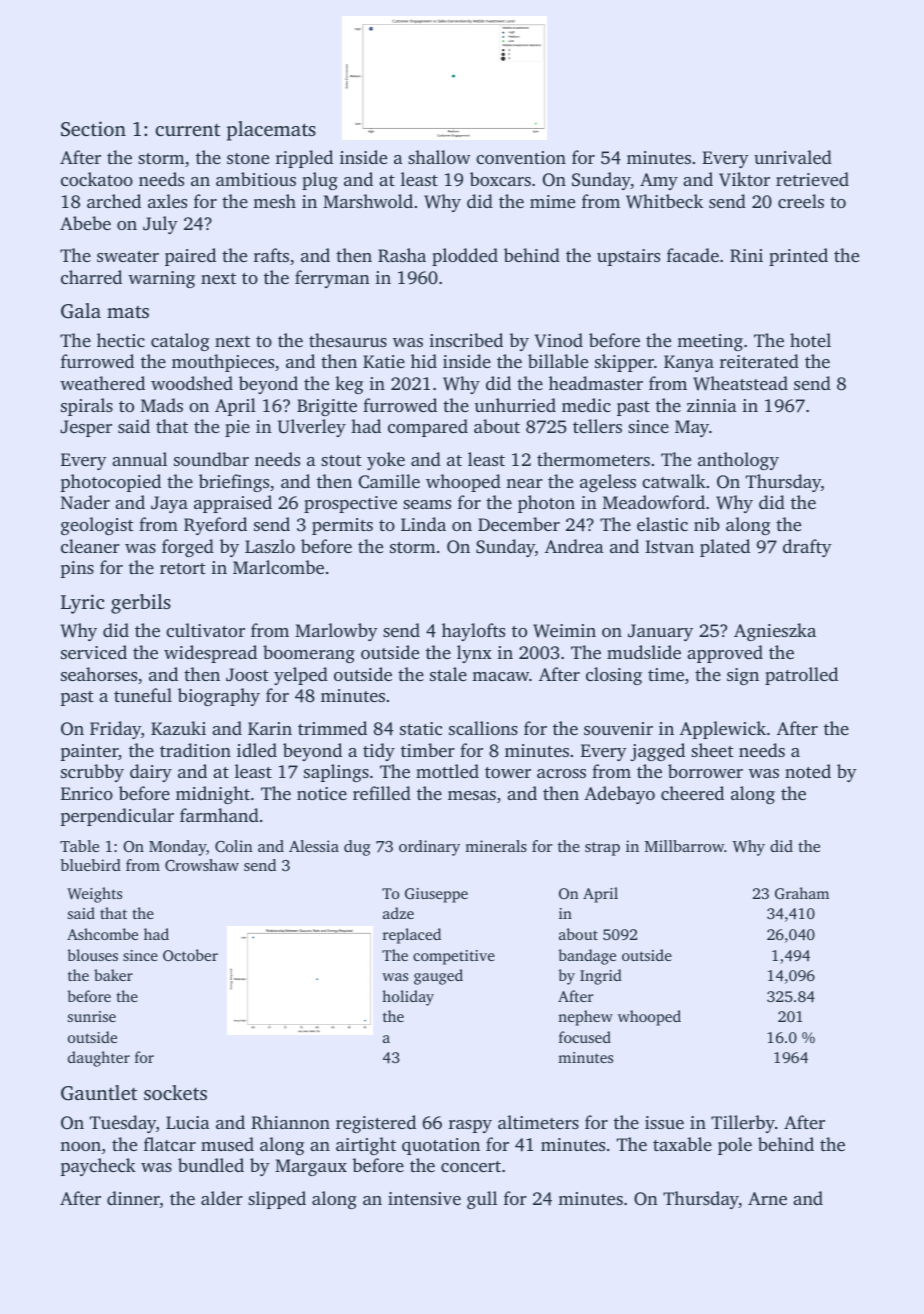 This image has height=1314, width=924. Describe the element at coordinates (211, 1165) in the image. I see `bundled` at that location.
